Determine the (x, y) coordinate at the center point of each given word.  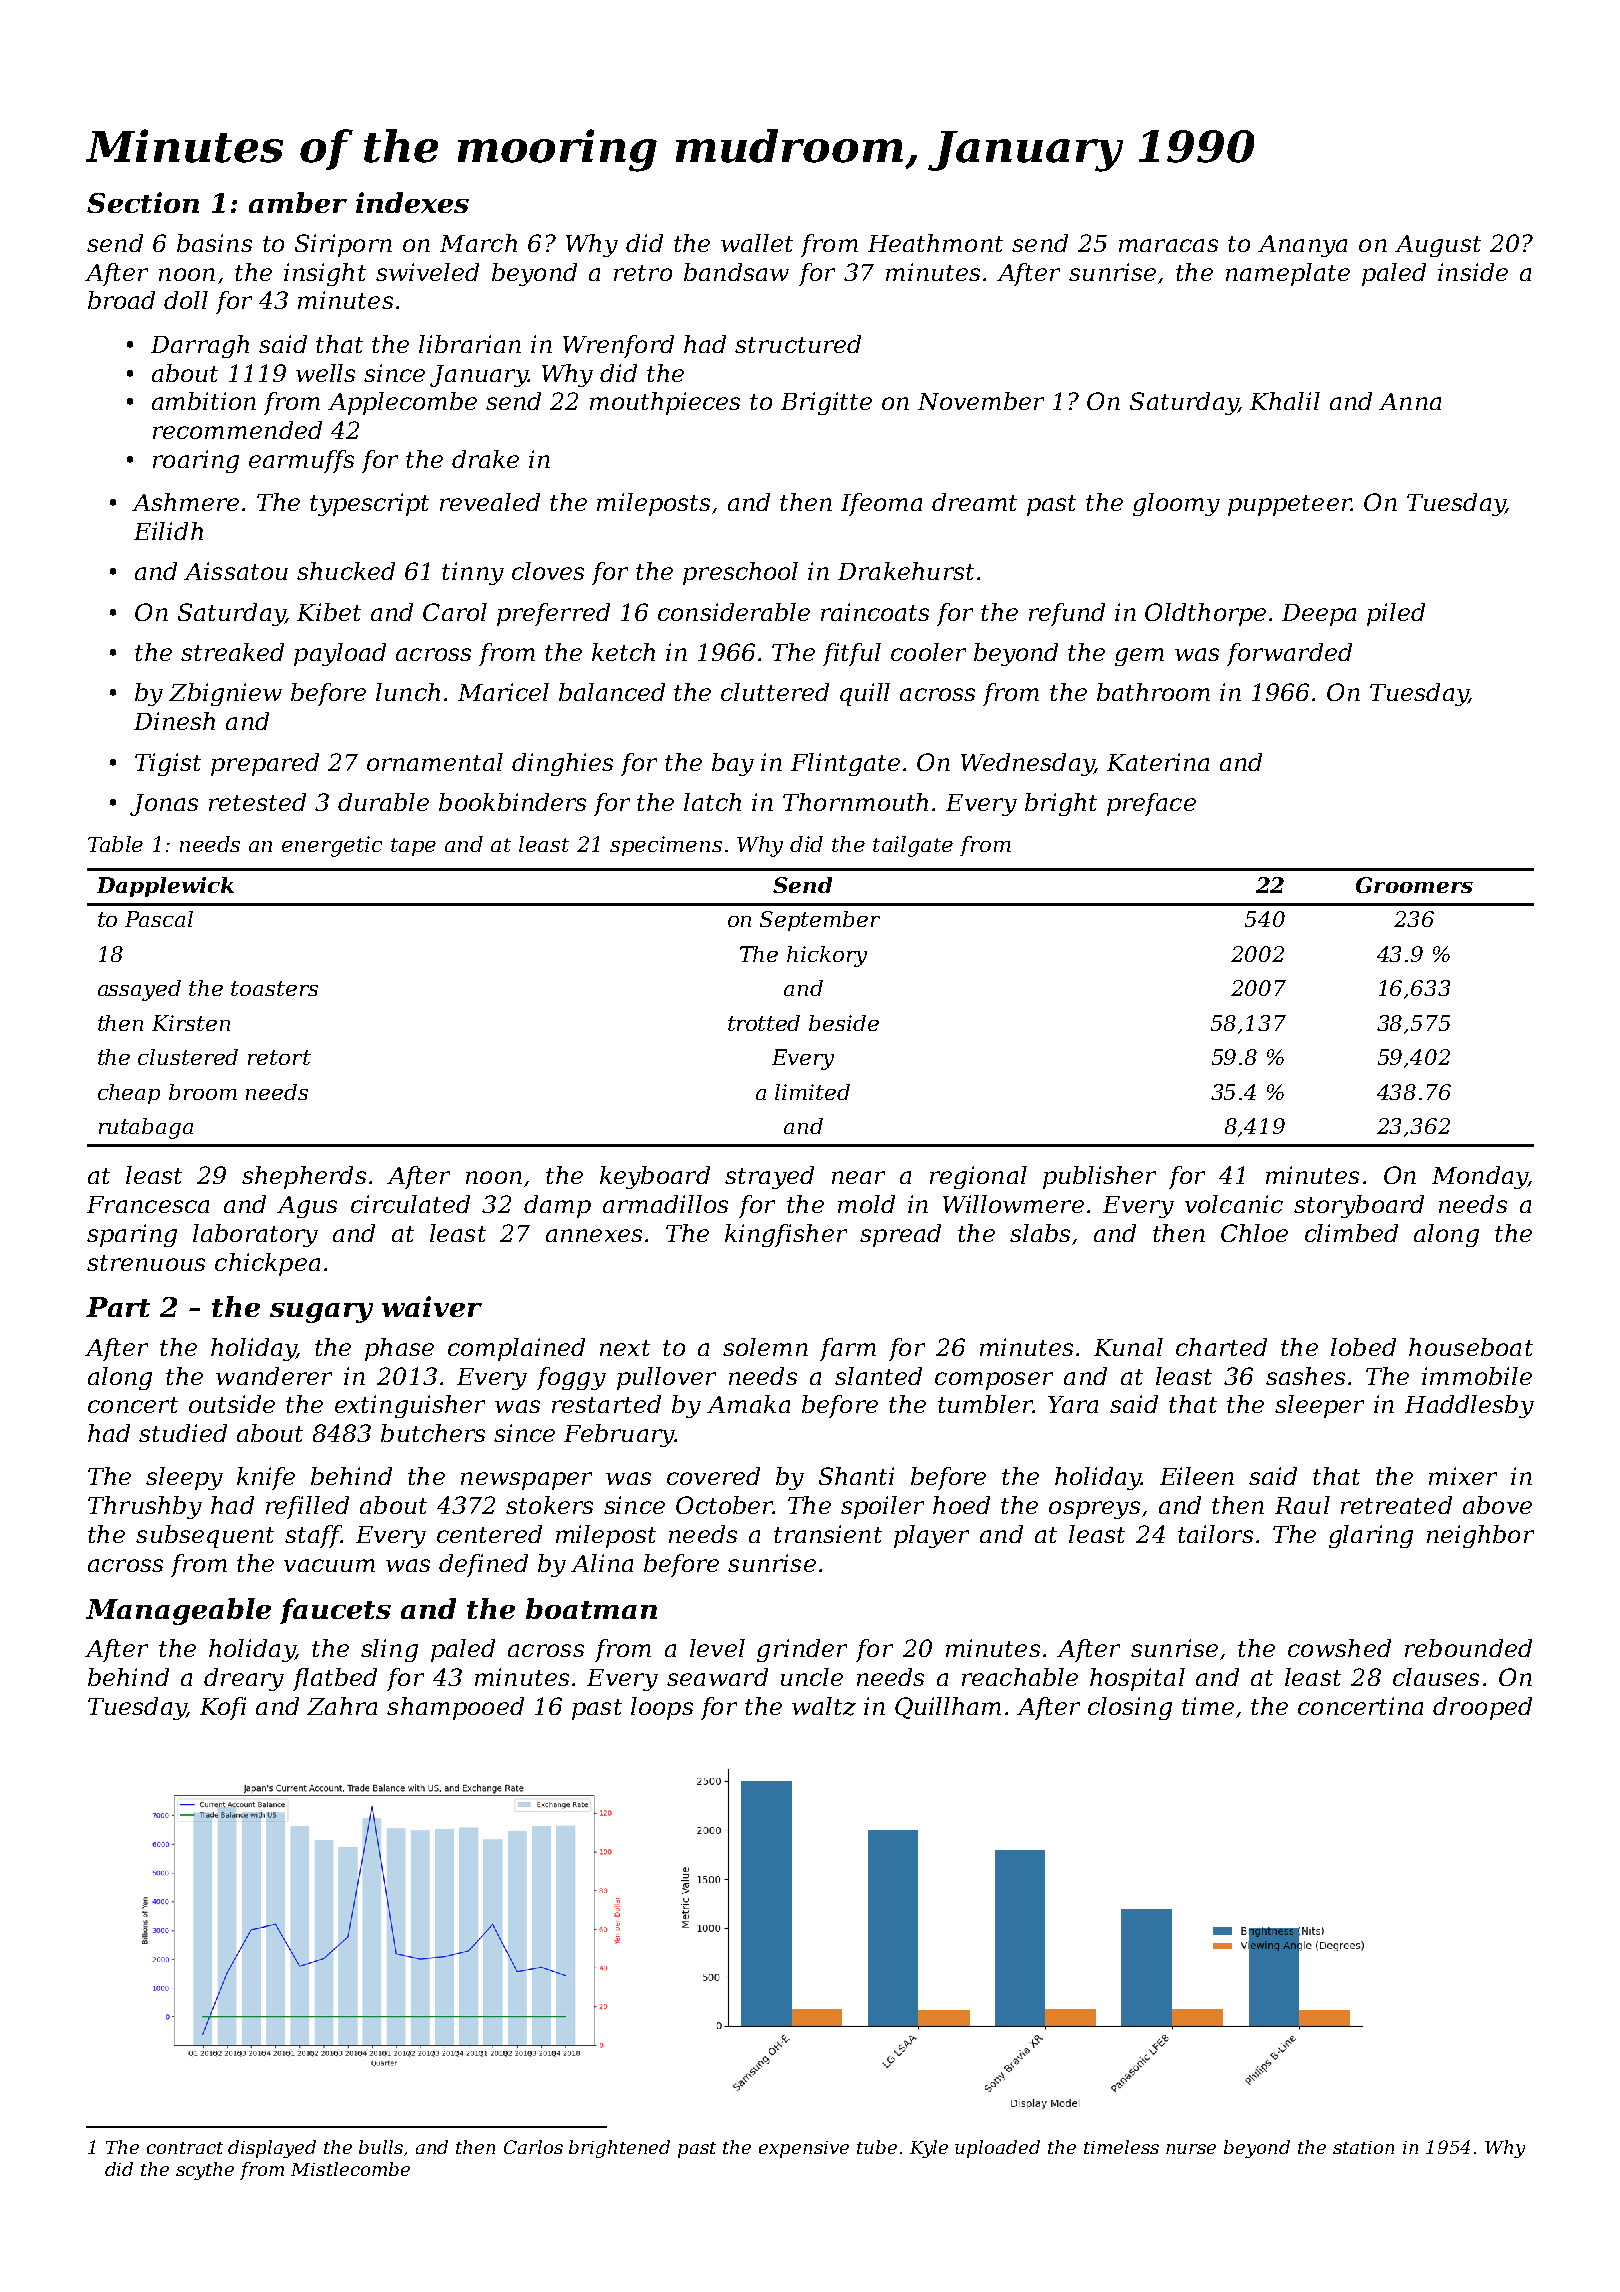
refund (1067, 614)
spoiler (882, 1507)
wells (325, 373)
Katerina (1158, 762)
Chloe (1254, 1233)
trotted (764, 1023)
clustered (188, 1057)
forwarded (1289, 654)
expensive (804, 2149)
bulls (381, 2147)
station (1363, 2147)
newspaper (526, 1481)
